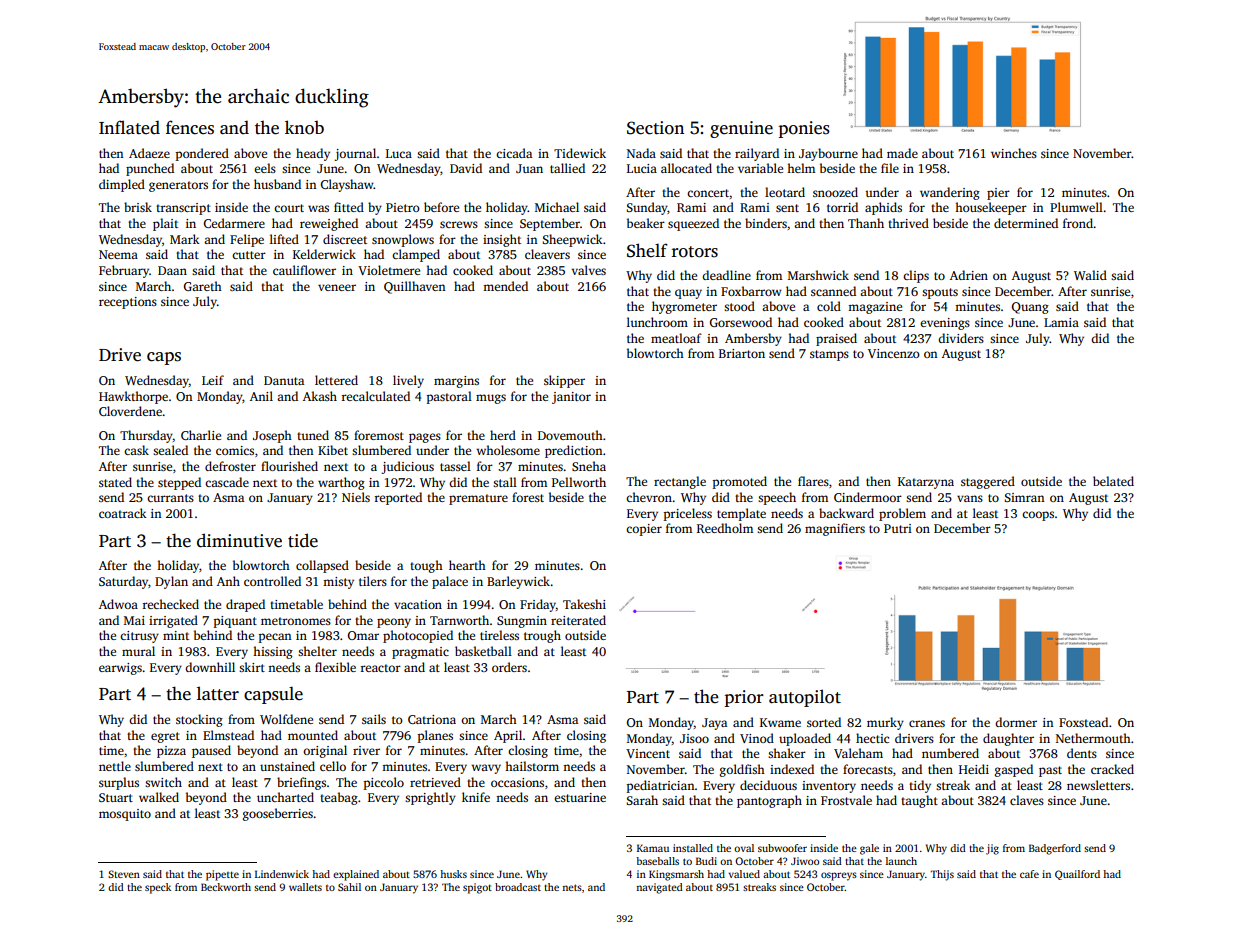  What do you see at coordinates (655, 128) in the screenshot?
I see `Section` at bounding box center [655, 128].
